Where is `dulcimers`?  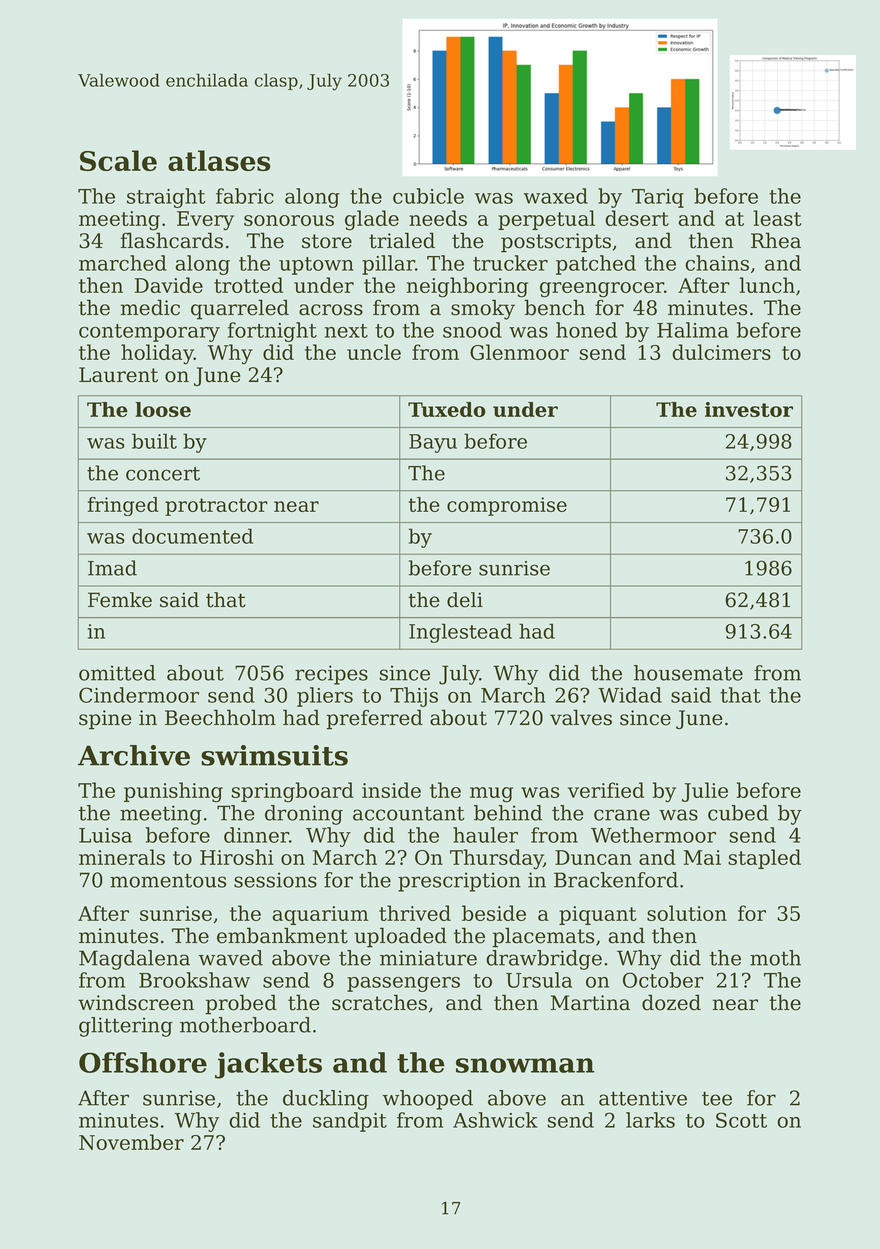 dulcimers is located at coordinates (721, 352).
